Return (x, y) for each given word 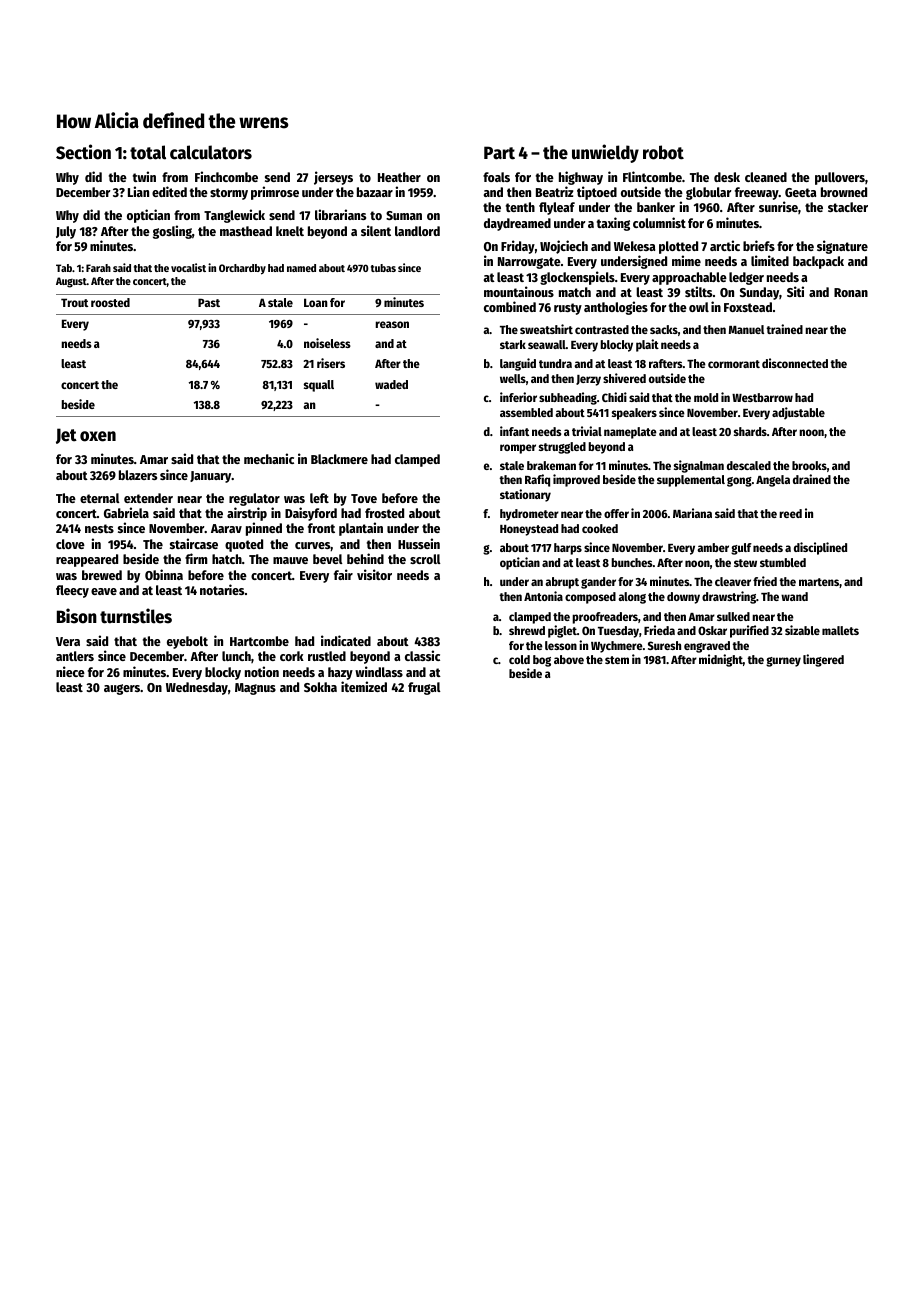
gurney (783, 662)
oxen (98, 436)
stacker (848, 207)
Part (499, 153)
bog (542, 661)
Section (83, 152)
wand (794, 596)
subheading (568, 398)
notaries (222, 589)
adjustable (798, 413)
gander (598, 583)
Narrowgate (529, 263)
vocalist (188, 267)
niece (70, 671)
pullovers (840, 178)
